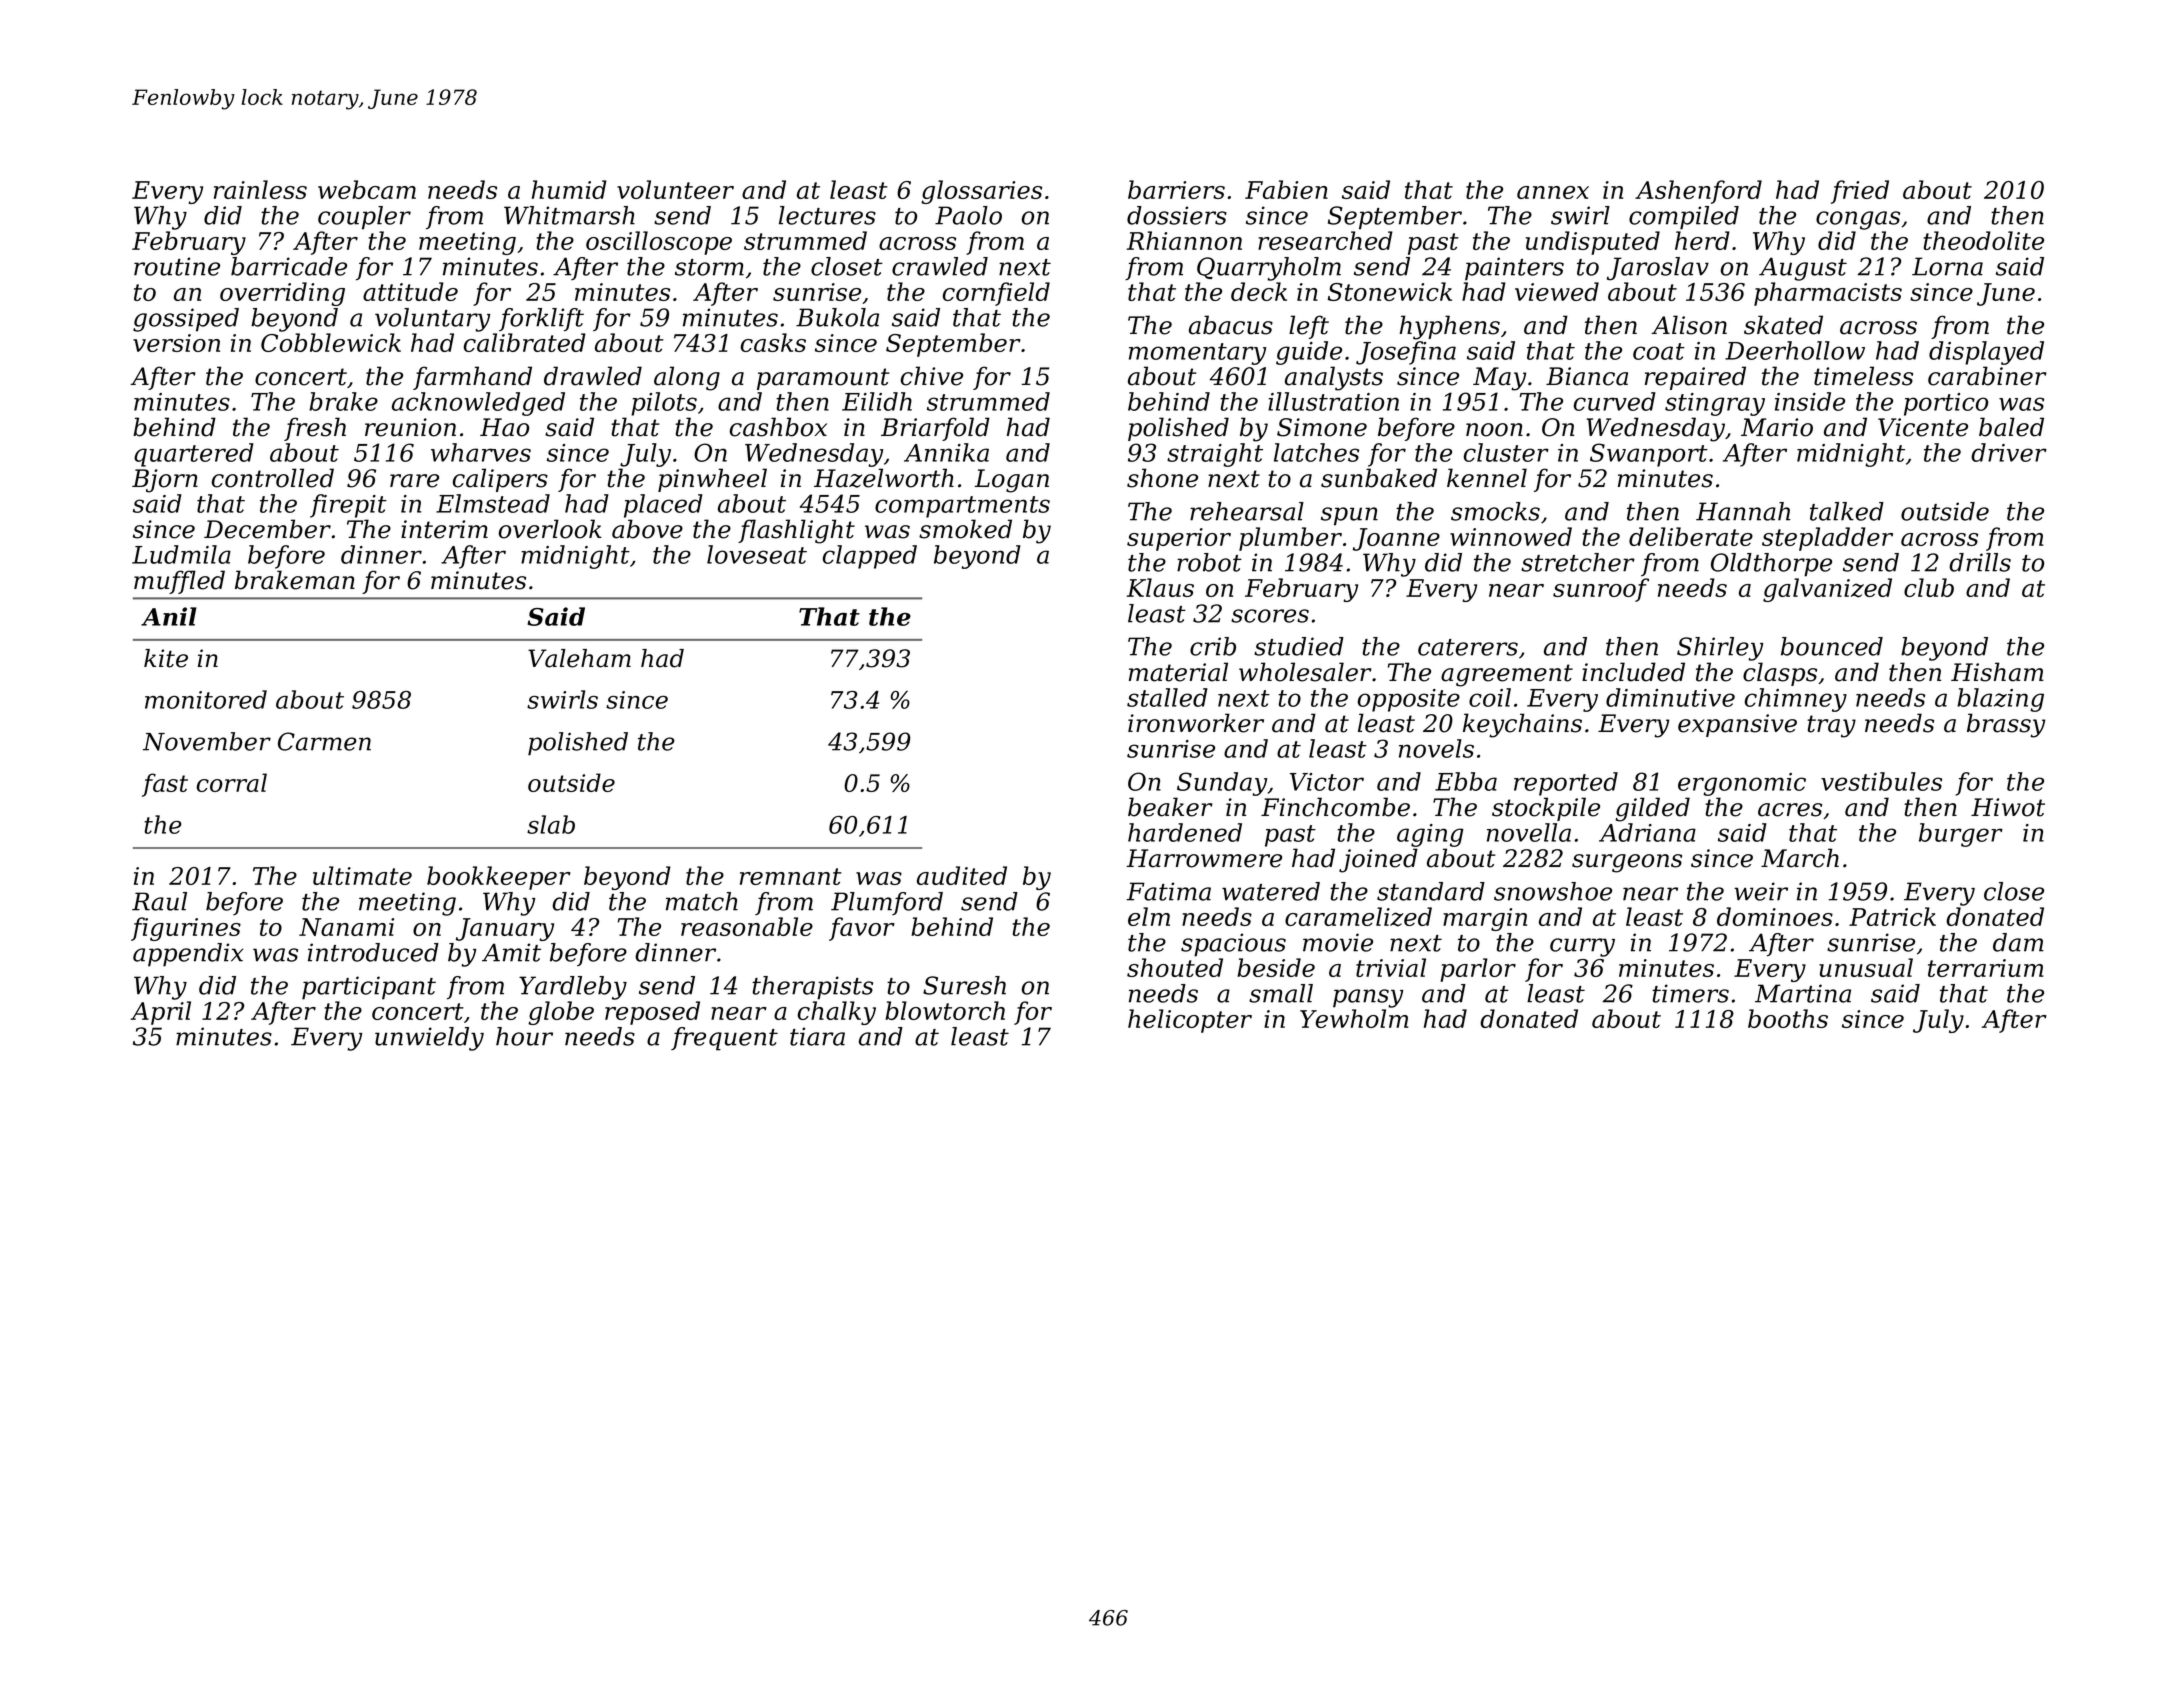  I want to click on webcam, so click(367, 189).
